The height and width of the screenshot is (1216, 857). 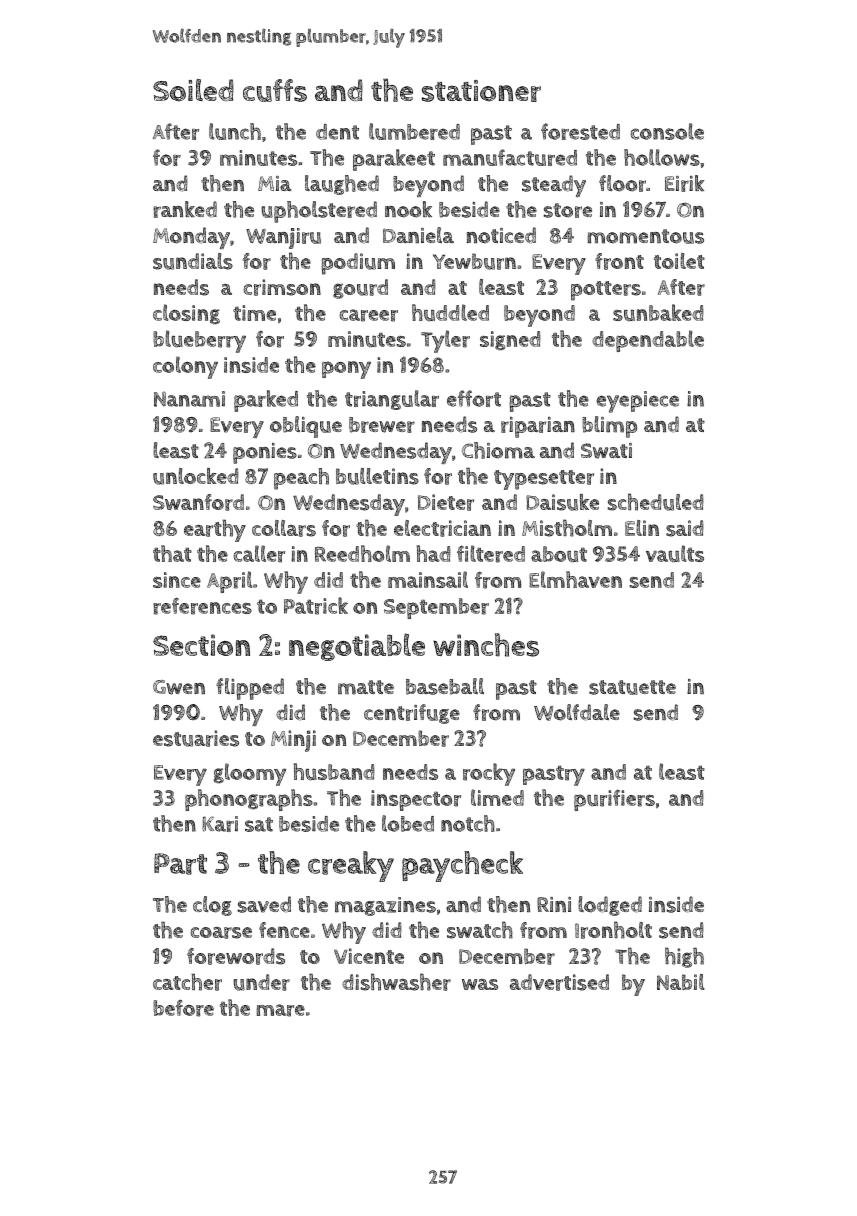 I want to click on dishwasher, so click(x=396, y=982).
